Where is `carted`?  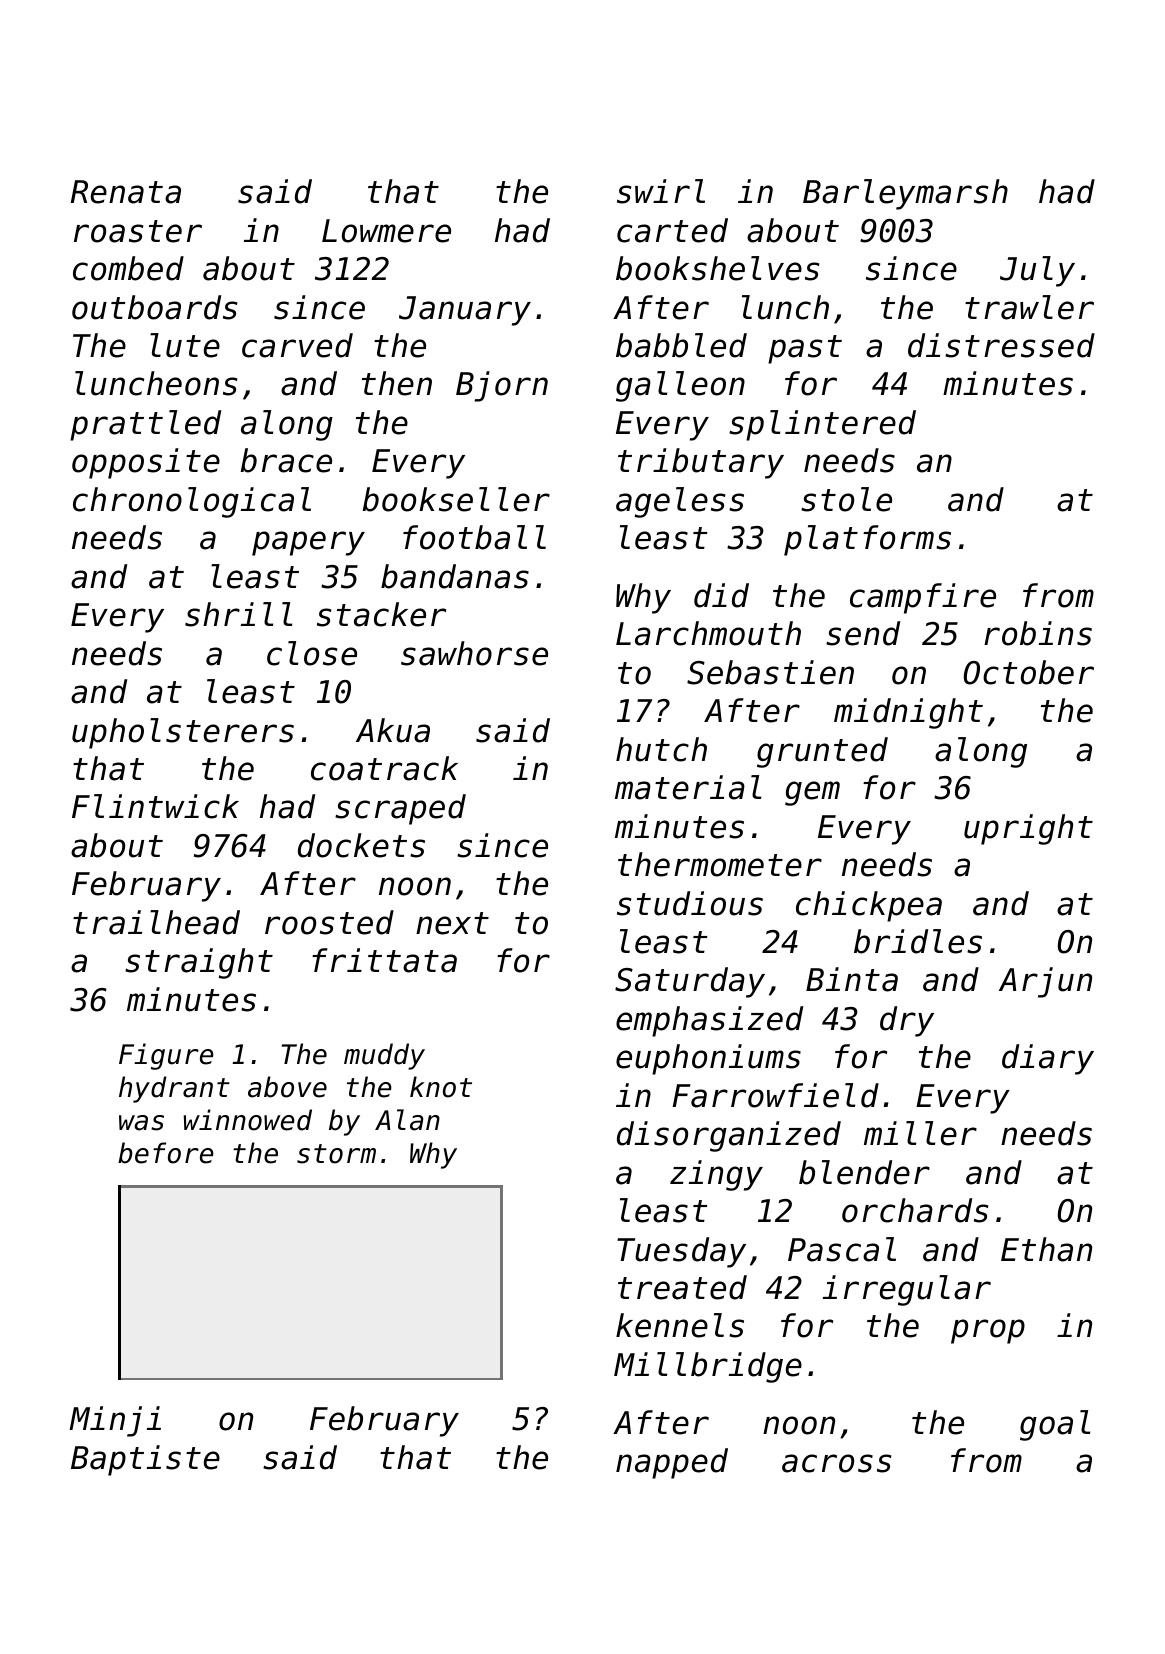 carted is located at coordinates (672, 230).
